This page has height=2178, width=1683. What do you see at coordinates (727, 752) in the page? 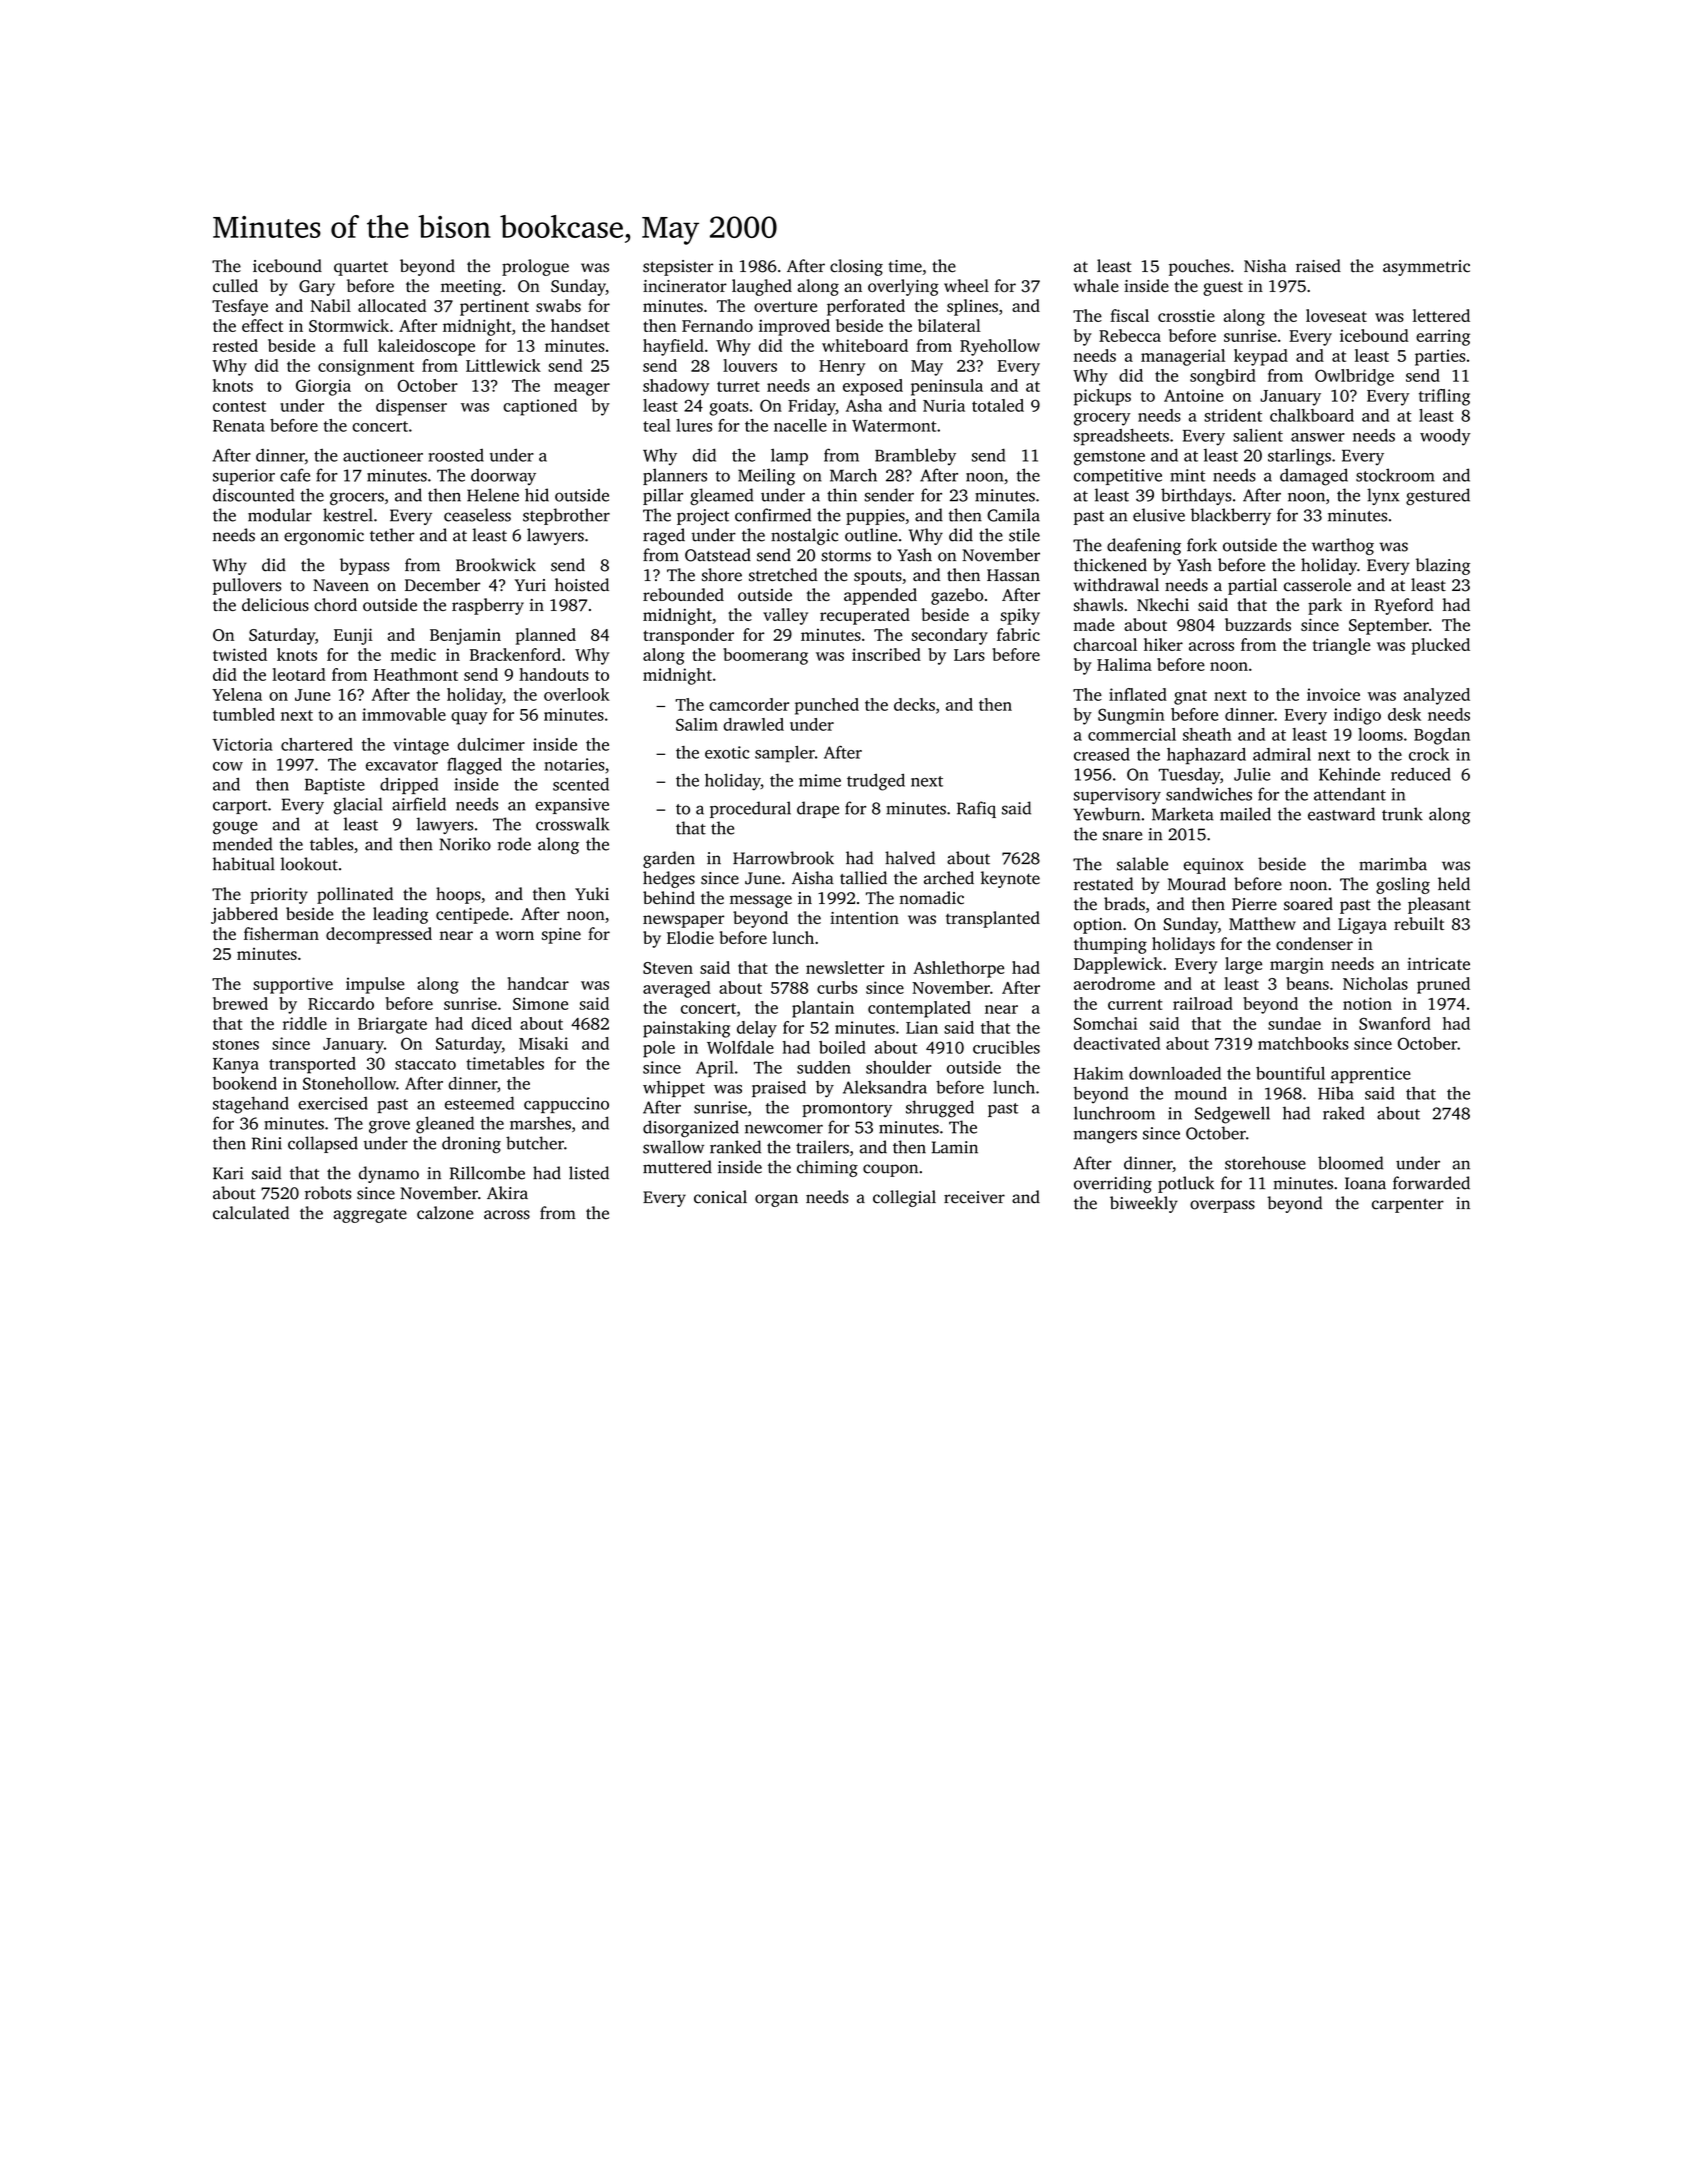
I see `exotic` at bounding box center [727, 752].
